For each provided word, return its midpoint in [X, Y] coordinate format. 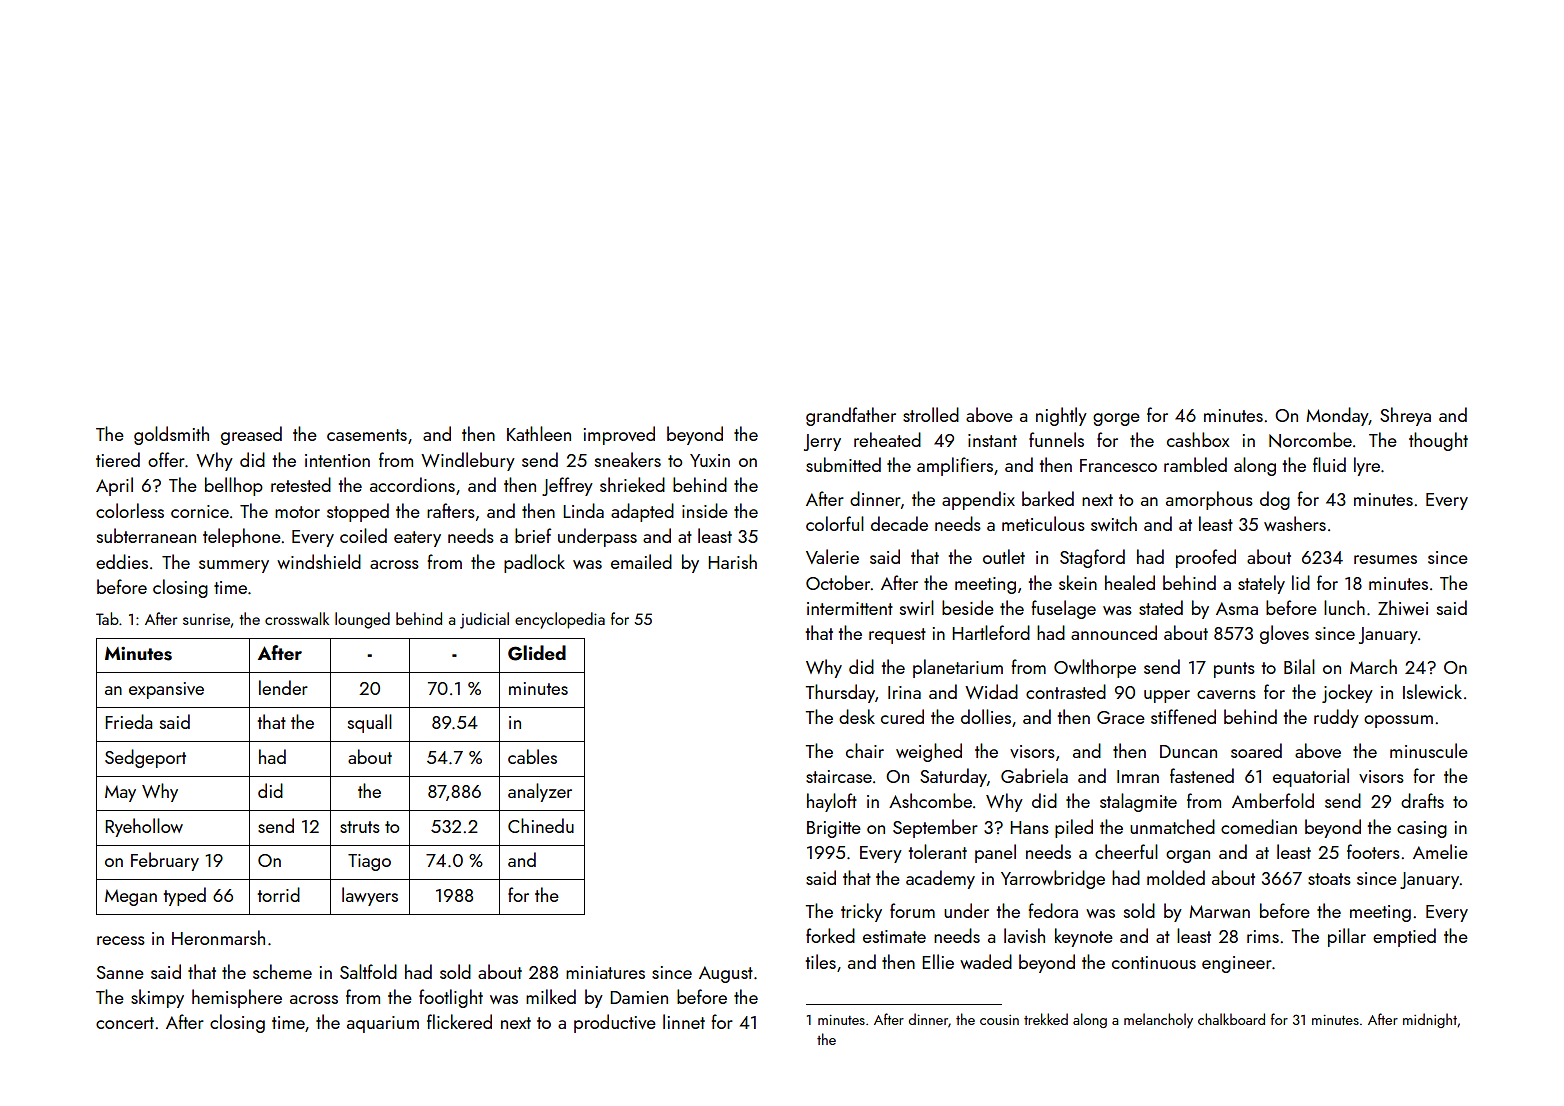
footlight [451, 998]
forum [912, 910]
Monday [1337, 416]
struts [360, 827]
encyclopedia [560, 620]
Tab [107, 618]
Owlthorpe [1095, 668]
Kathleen [539, 433]
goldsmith [171, 435]
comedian [1259, 826]
